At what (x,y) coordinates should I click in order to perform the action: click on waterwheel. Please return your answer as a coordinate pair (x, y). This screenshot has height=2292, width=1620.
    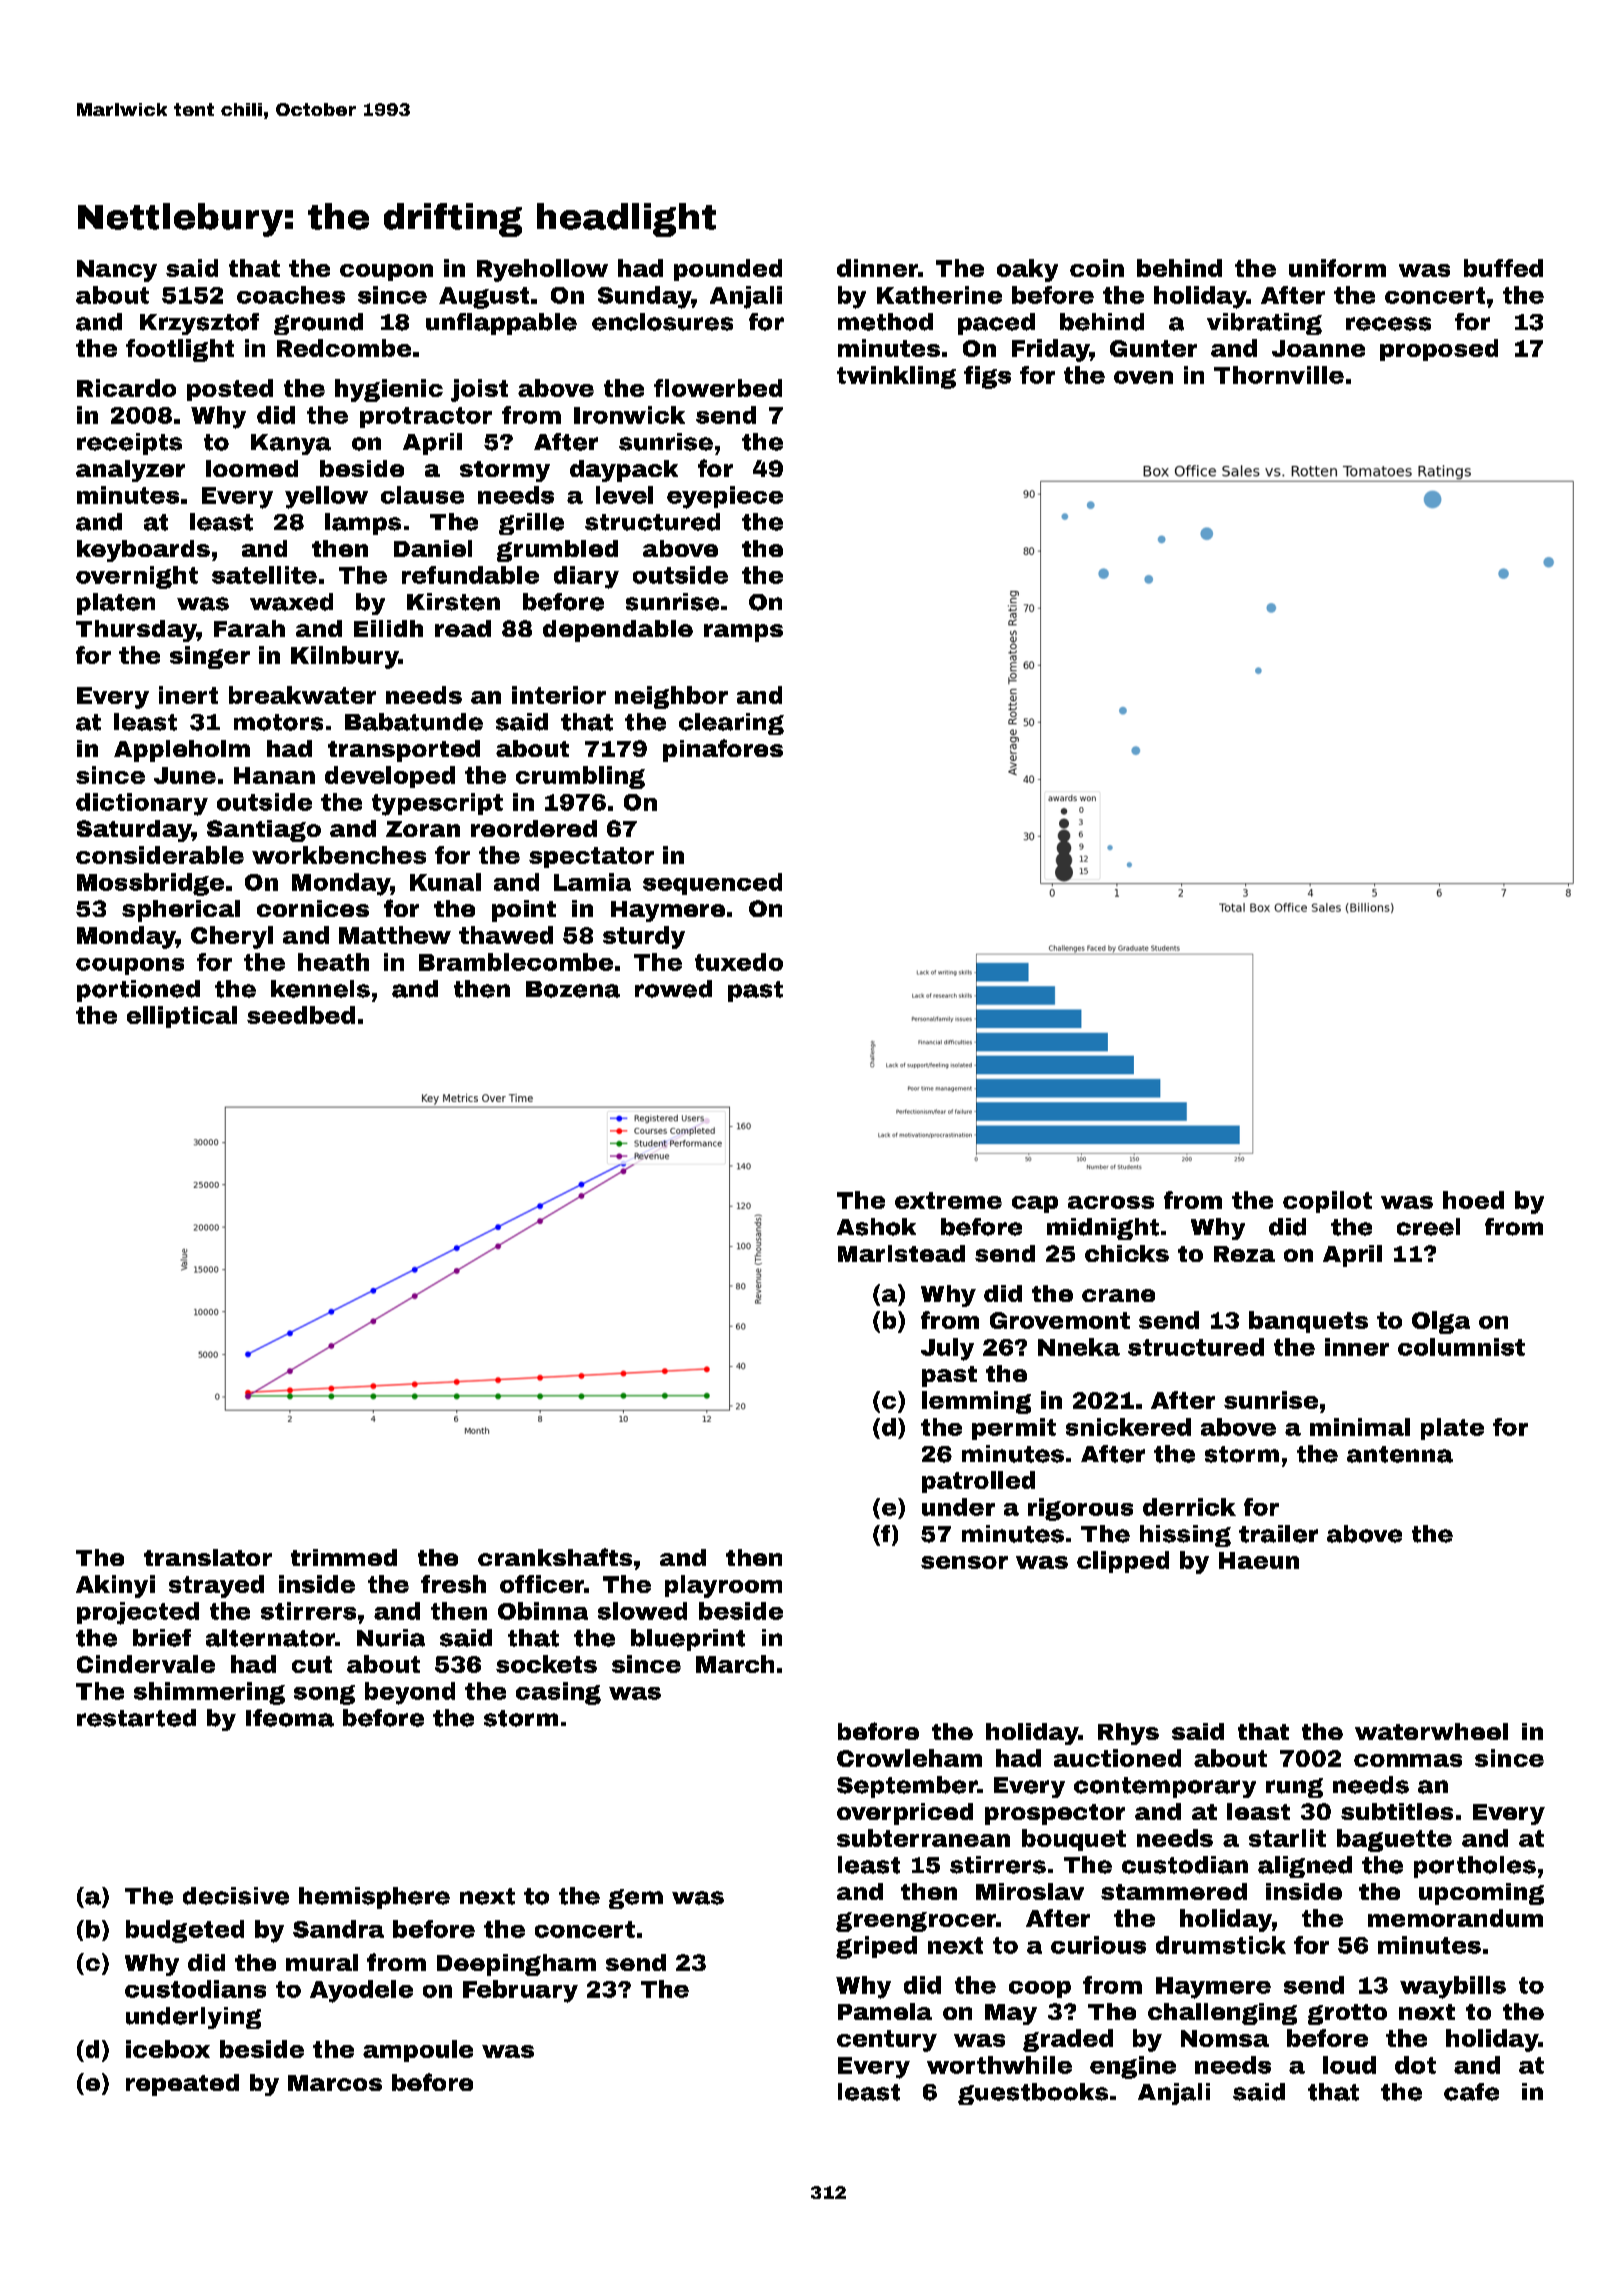
    Looking at the image, I should click on (1431, 1731).
